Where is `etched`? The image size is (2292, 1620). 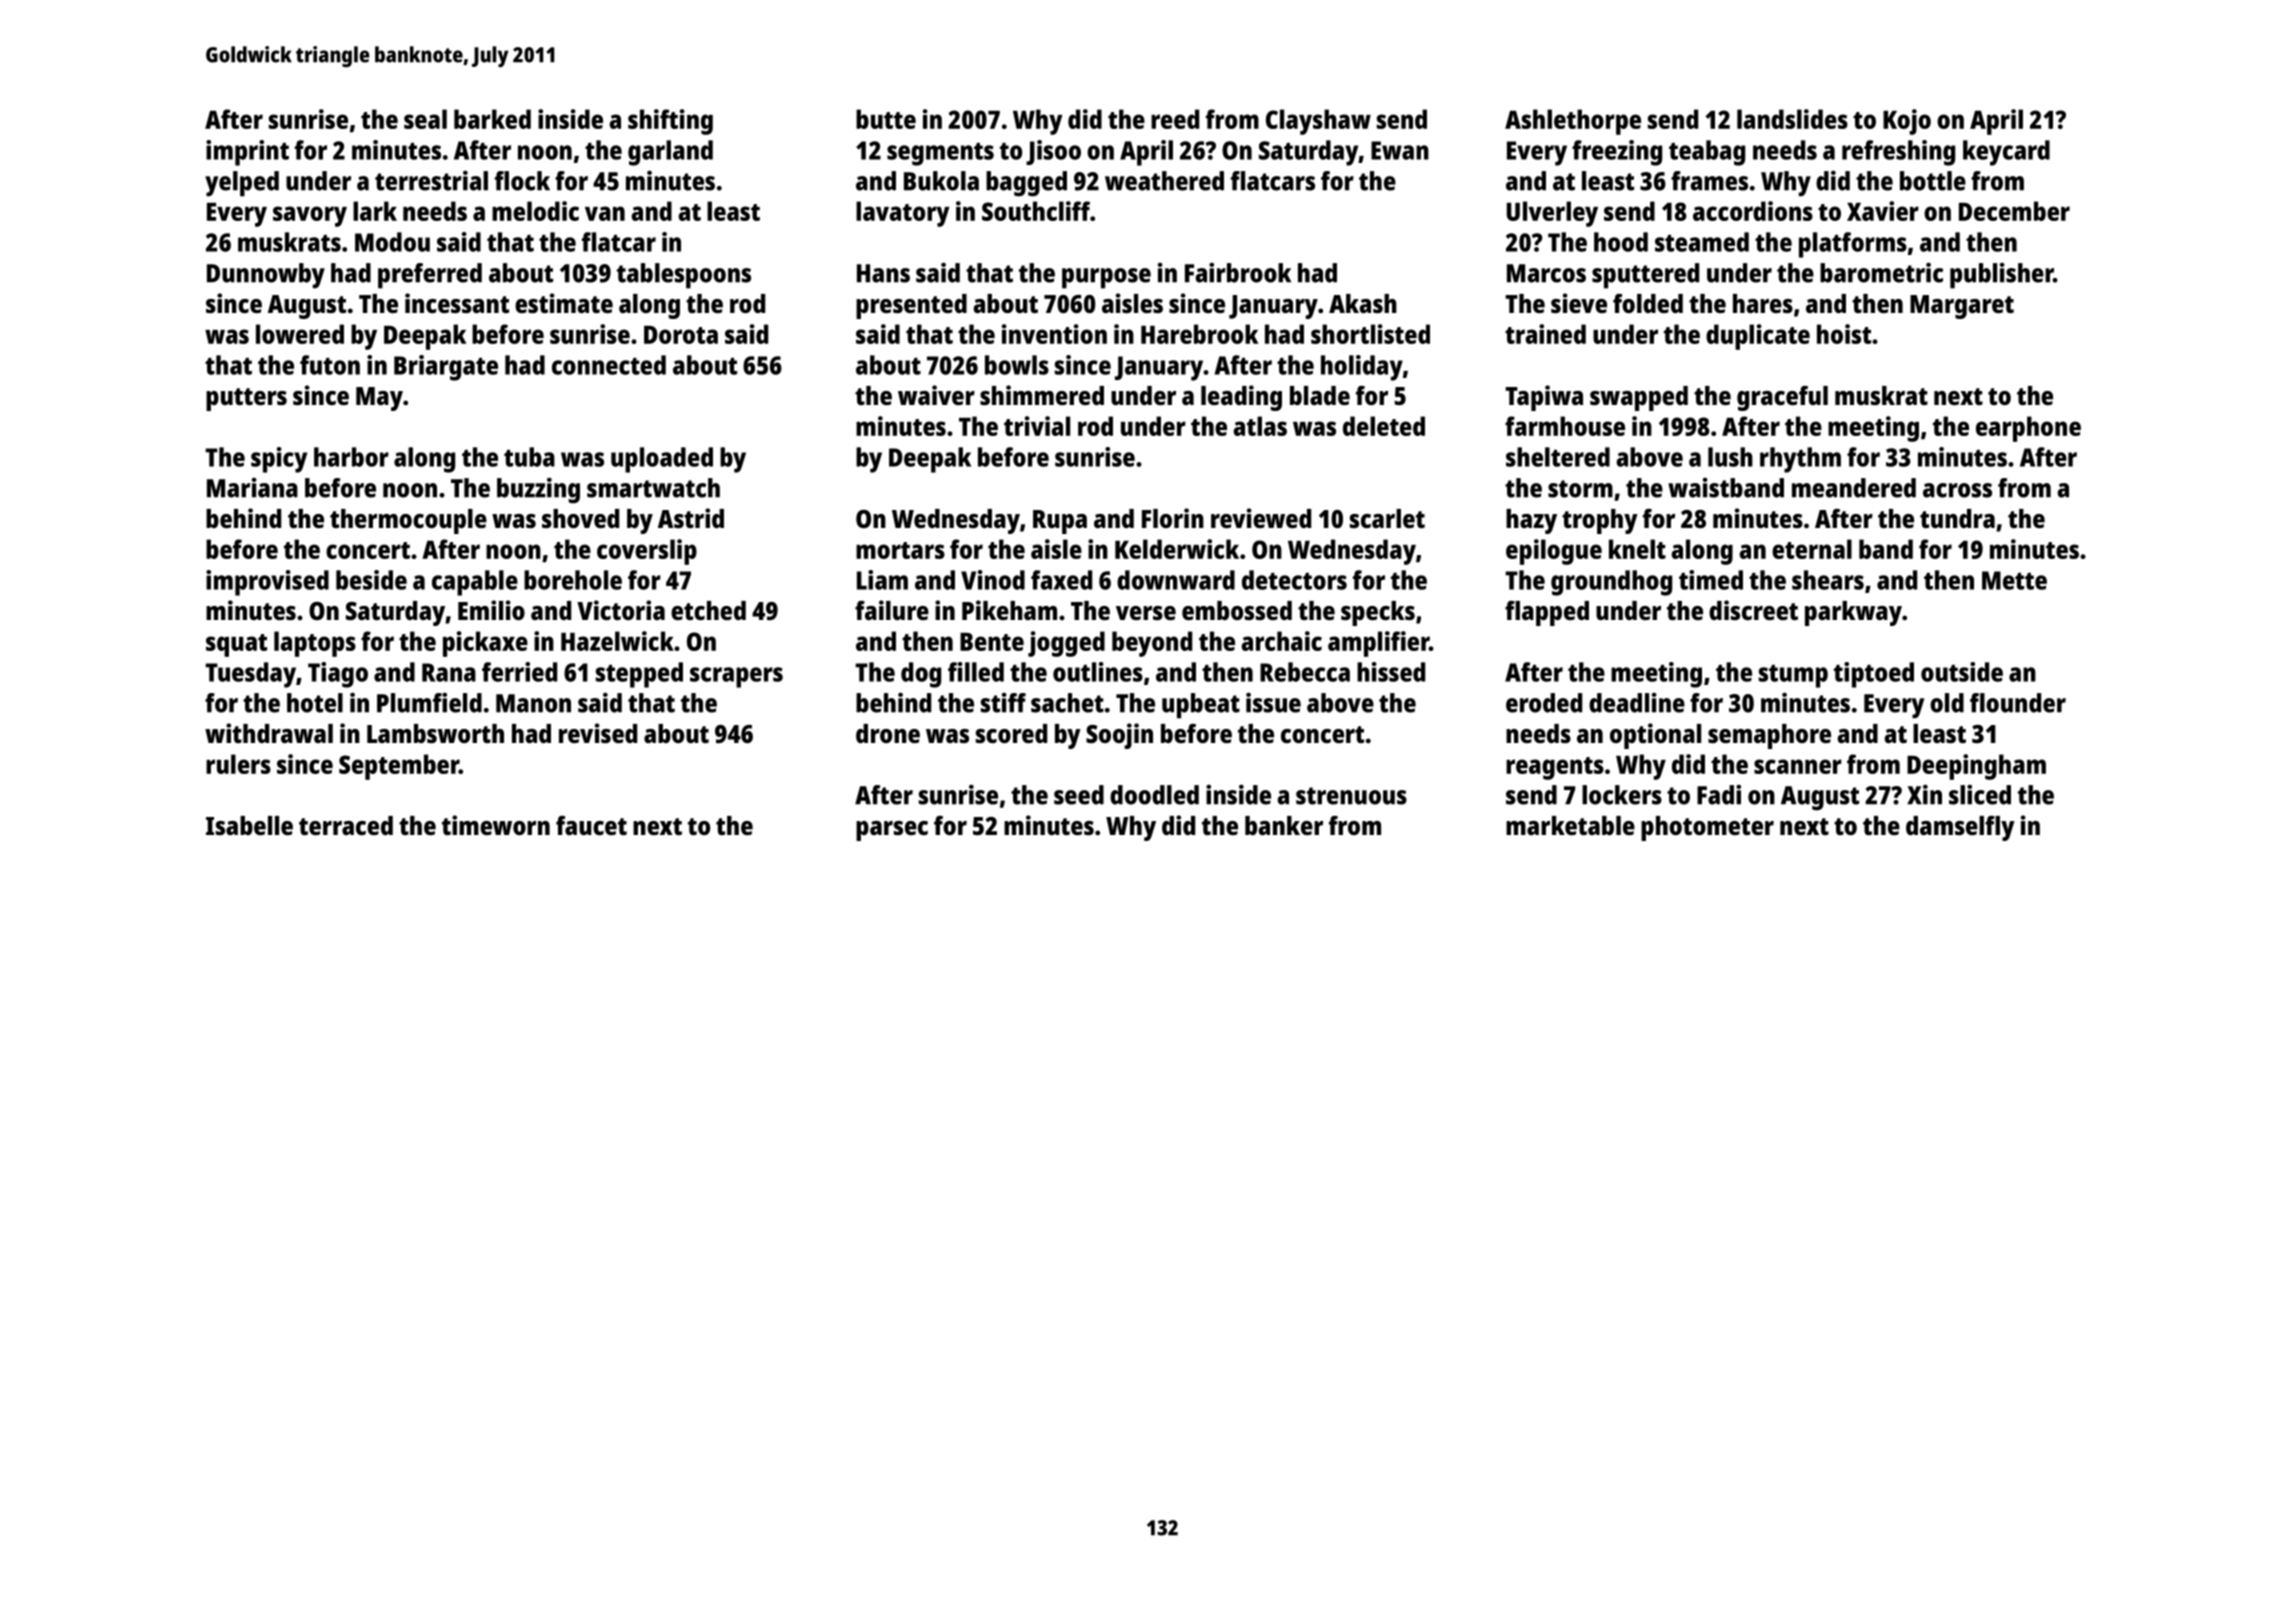 etched is located at coordinates (708, 610).
